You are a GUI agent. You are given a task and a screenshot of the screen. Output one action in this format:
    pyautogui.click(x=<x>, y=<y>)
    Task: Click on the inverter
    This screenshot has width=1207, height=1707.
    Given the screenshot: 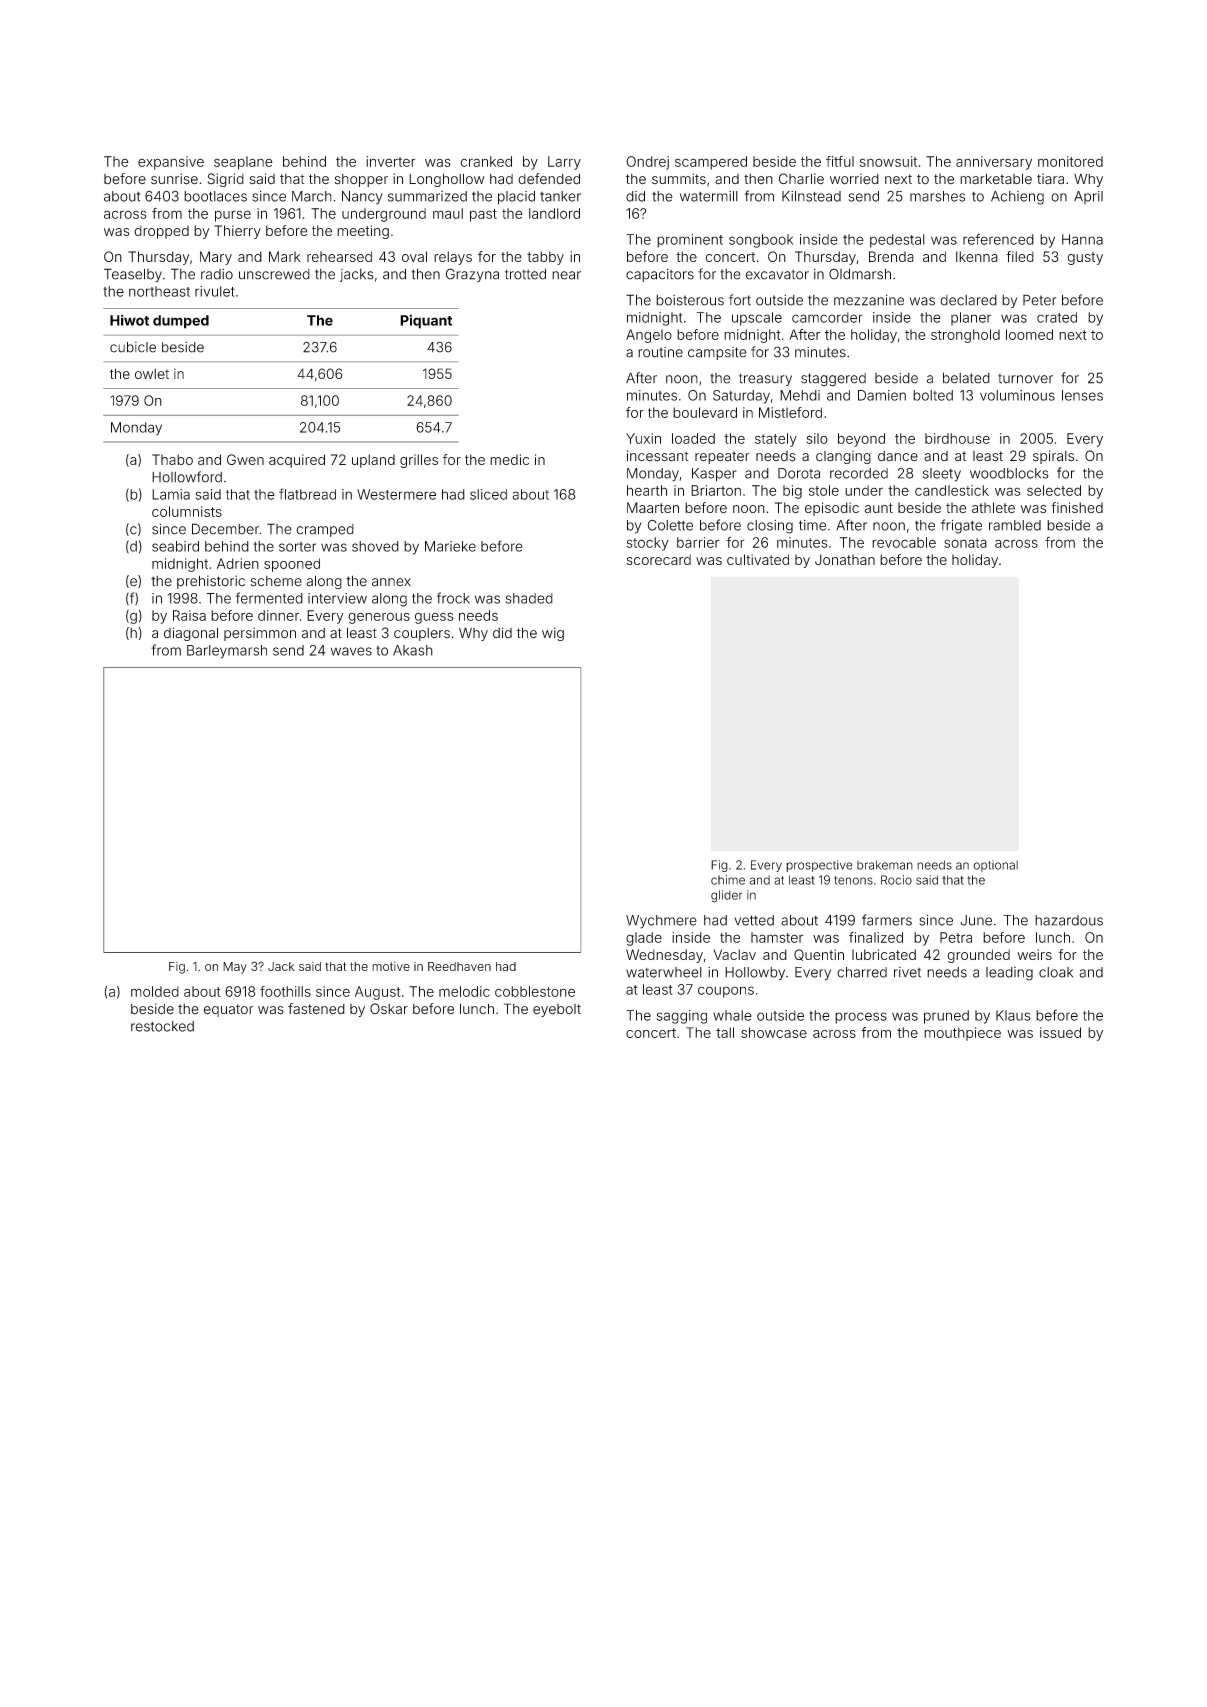 What is the action you would take?
    pyautogui.click(x=390, y=161)
